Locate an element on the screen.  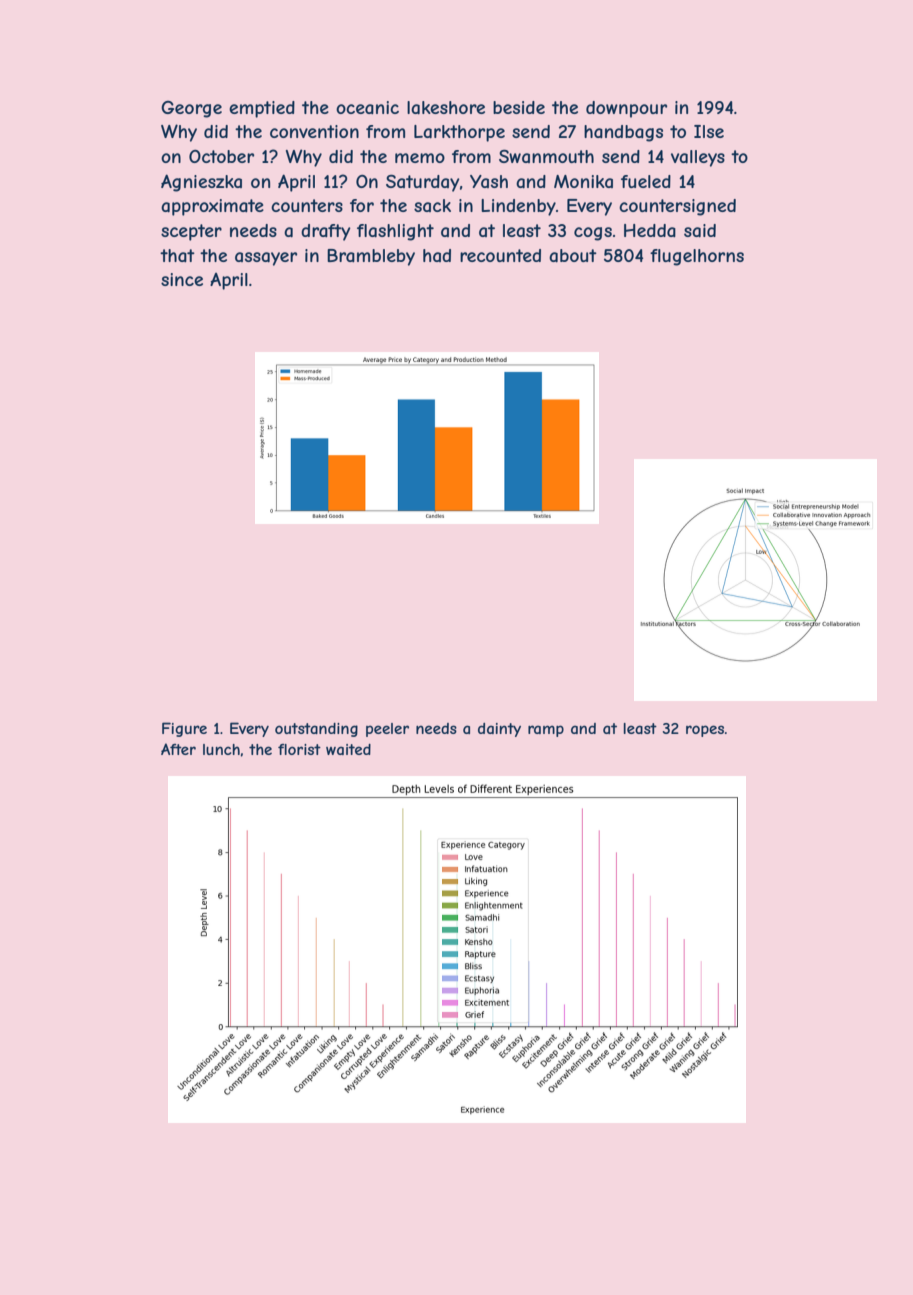
since is located at coordinates (182, 279).
